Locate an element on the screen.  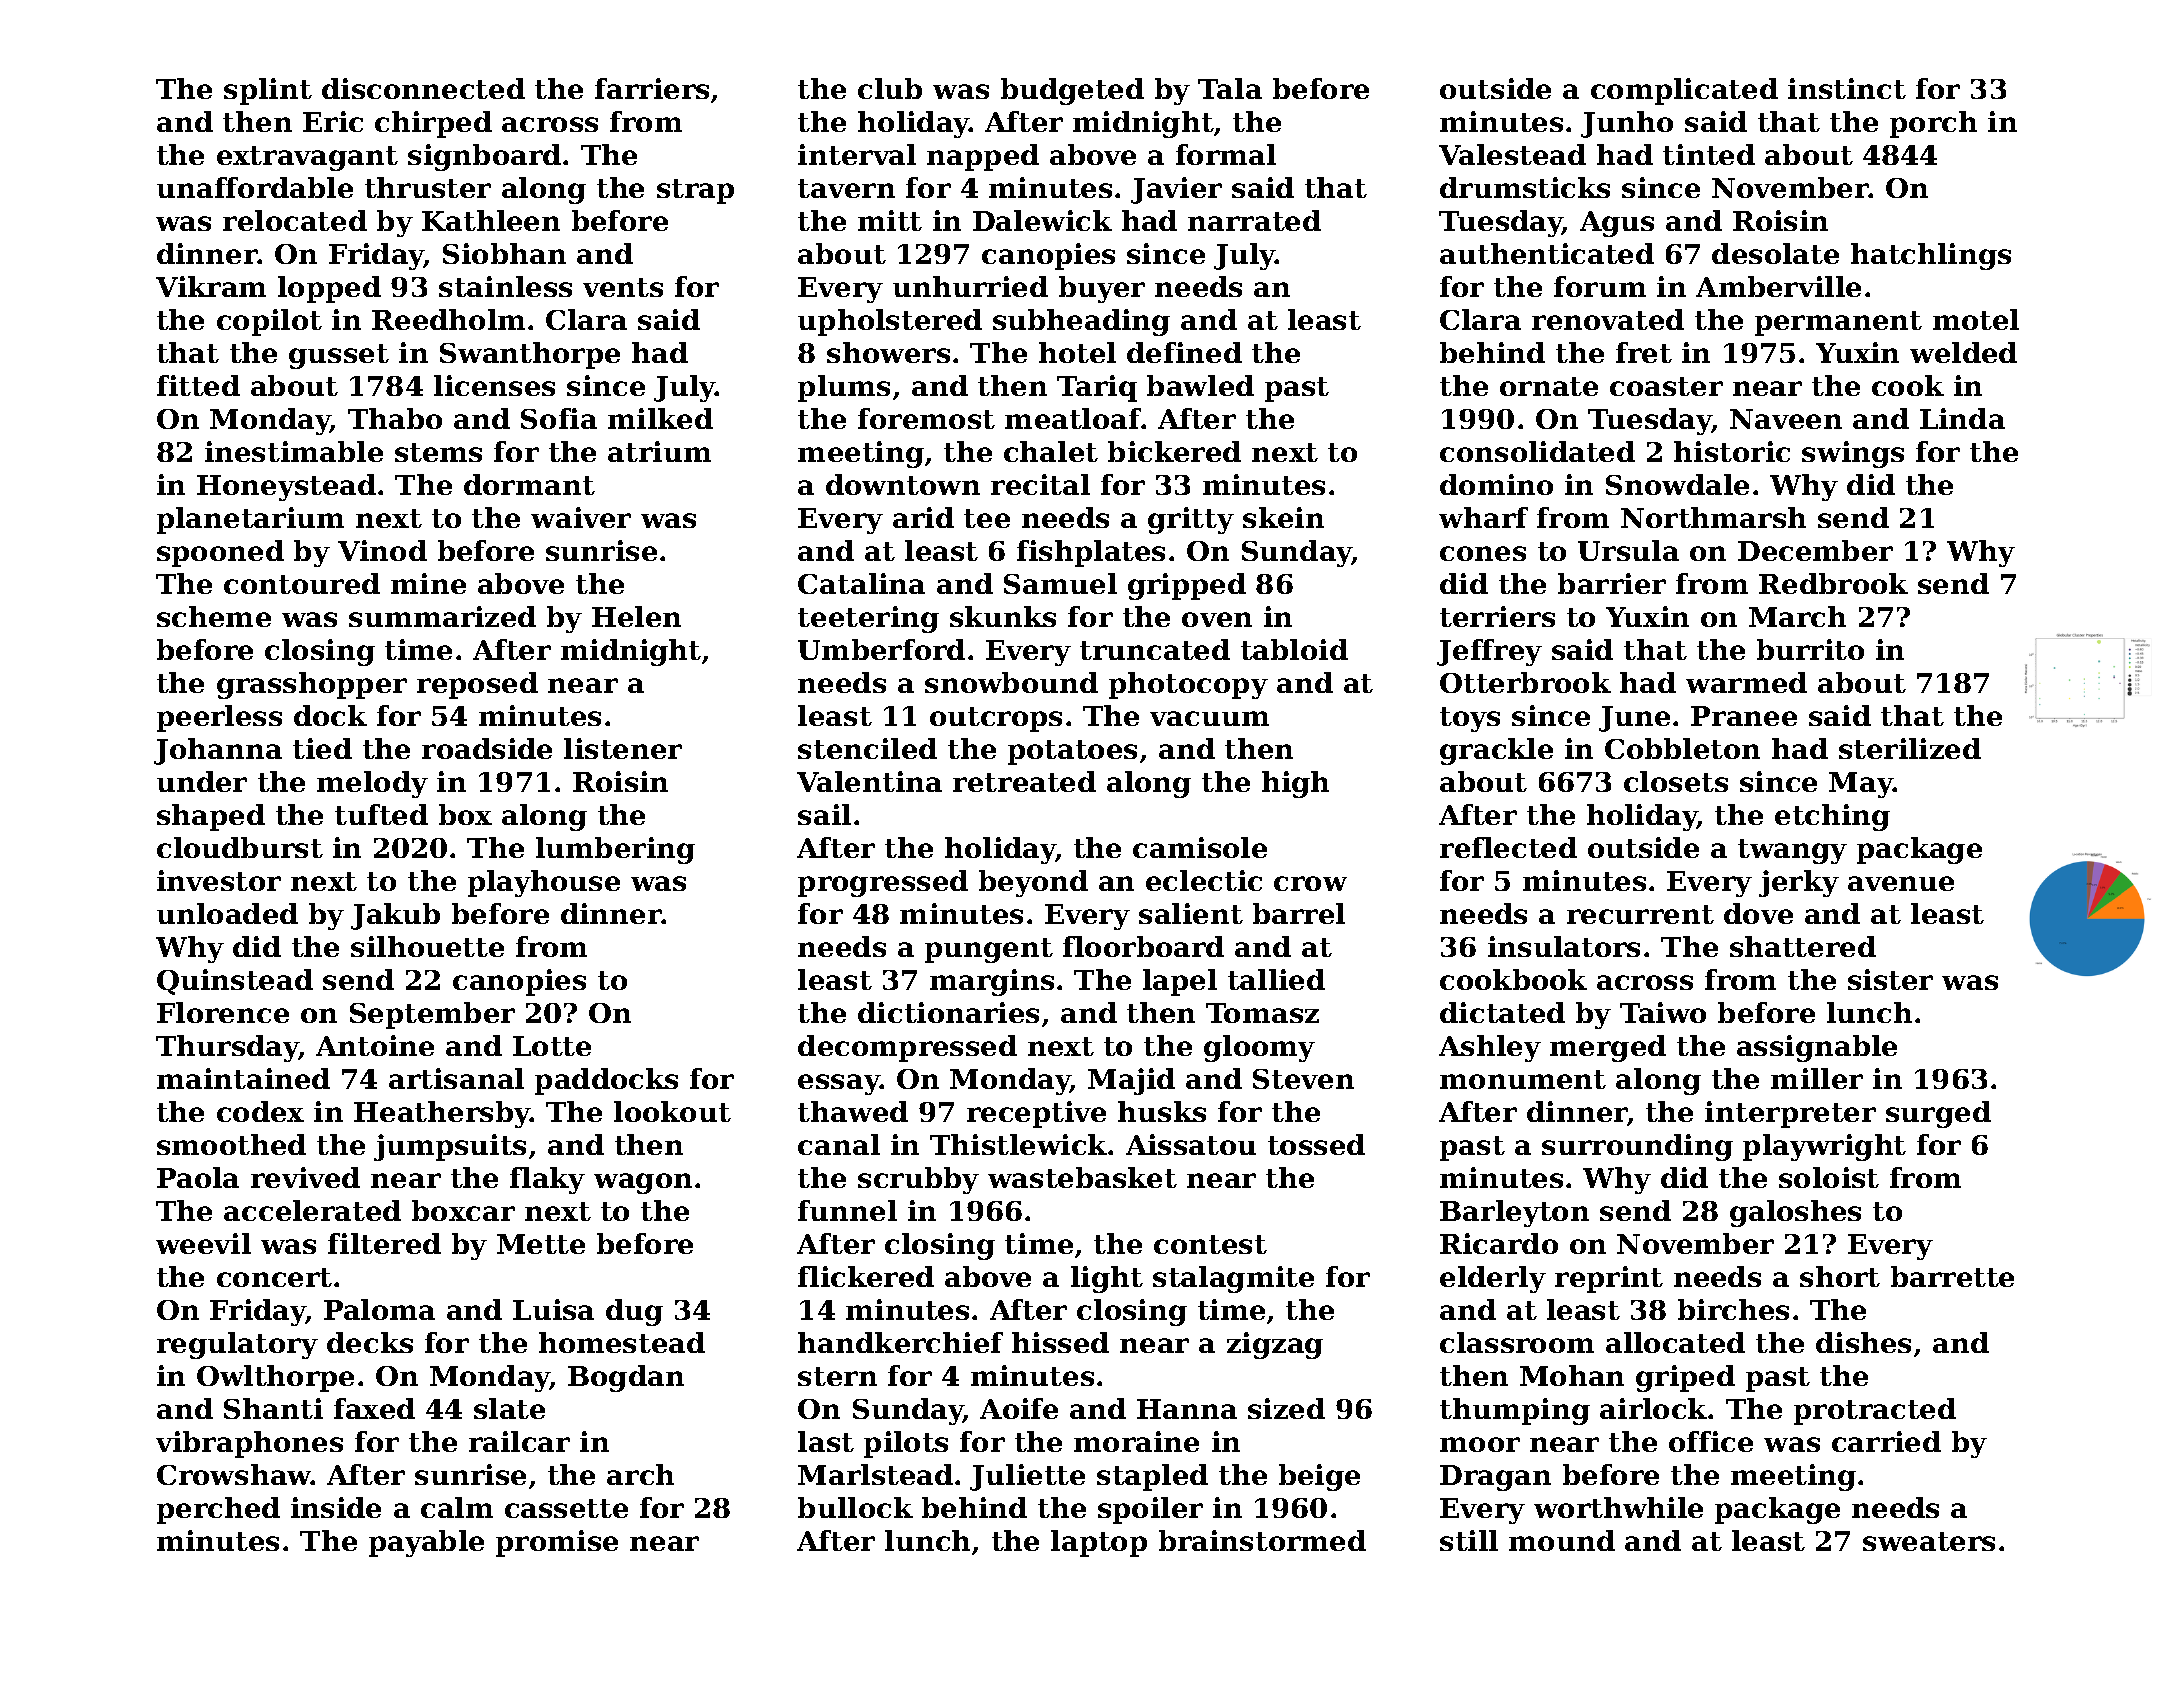
budgeted is located at coordinates (1072, 91).
